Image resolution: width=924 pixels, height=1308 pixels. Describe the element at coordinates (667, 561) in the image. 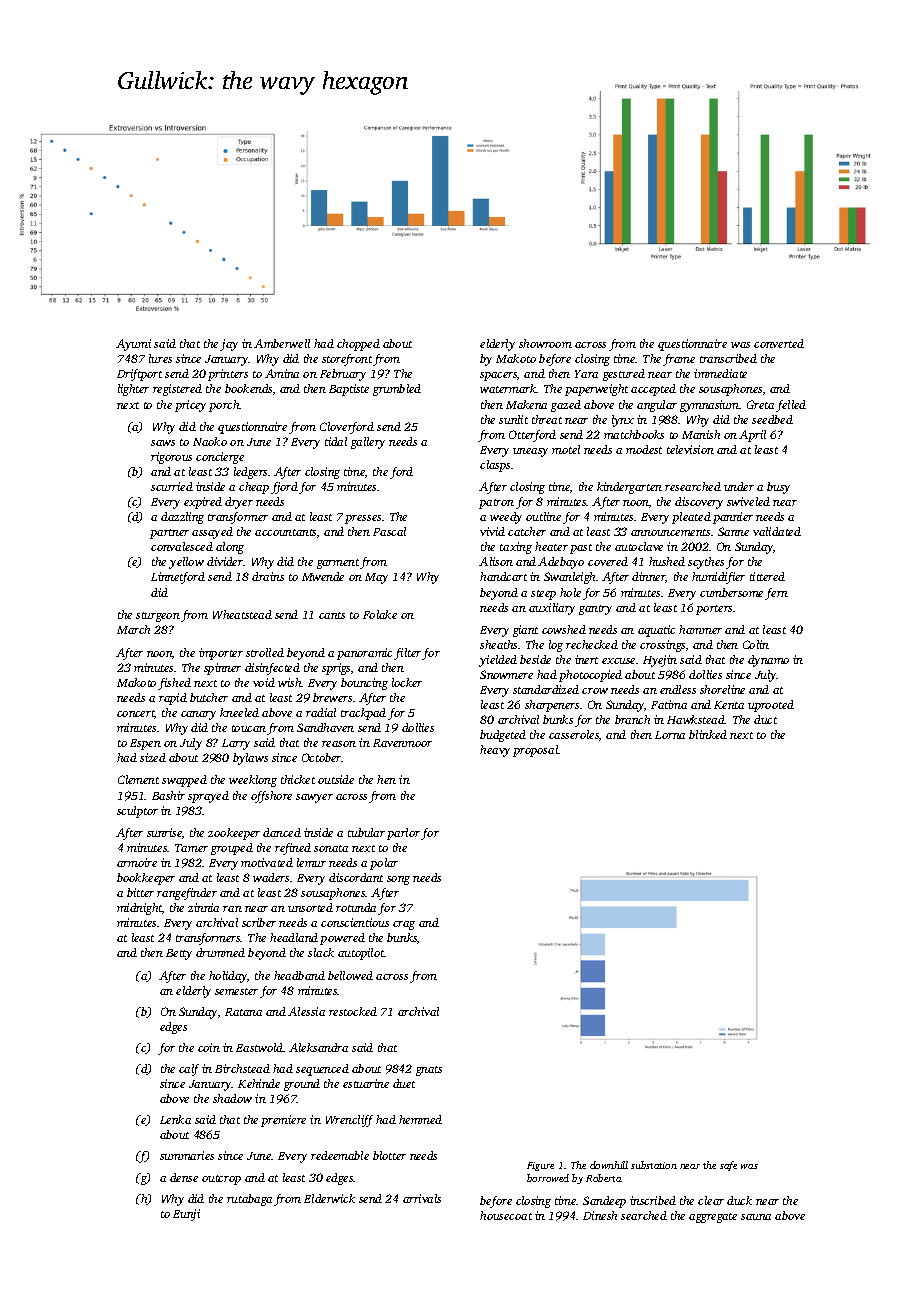

I see `hushed` at that location.
